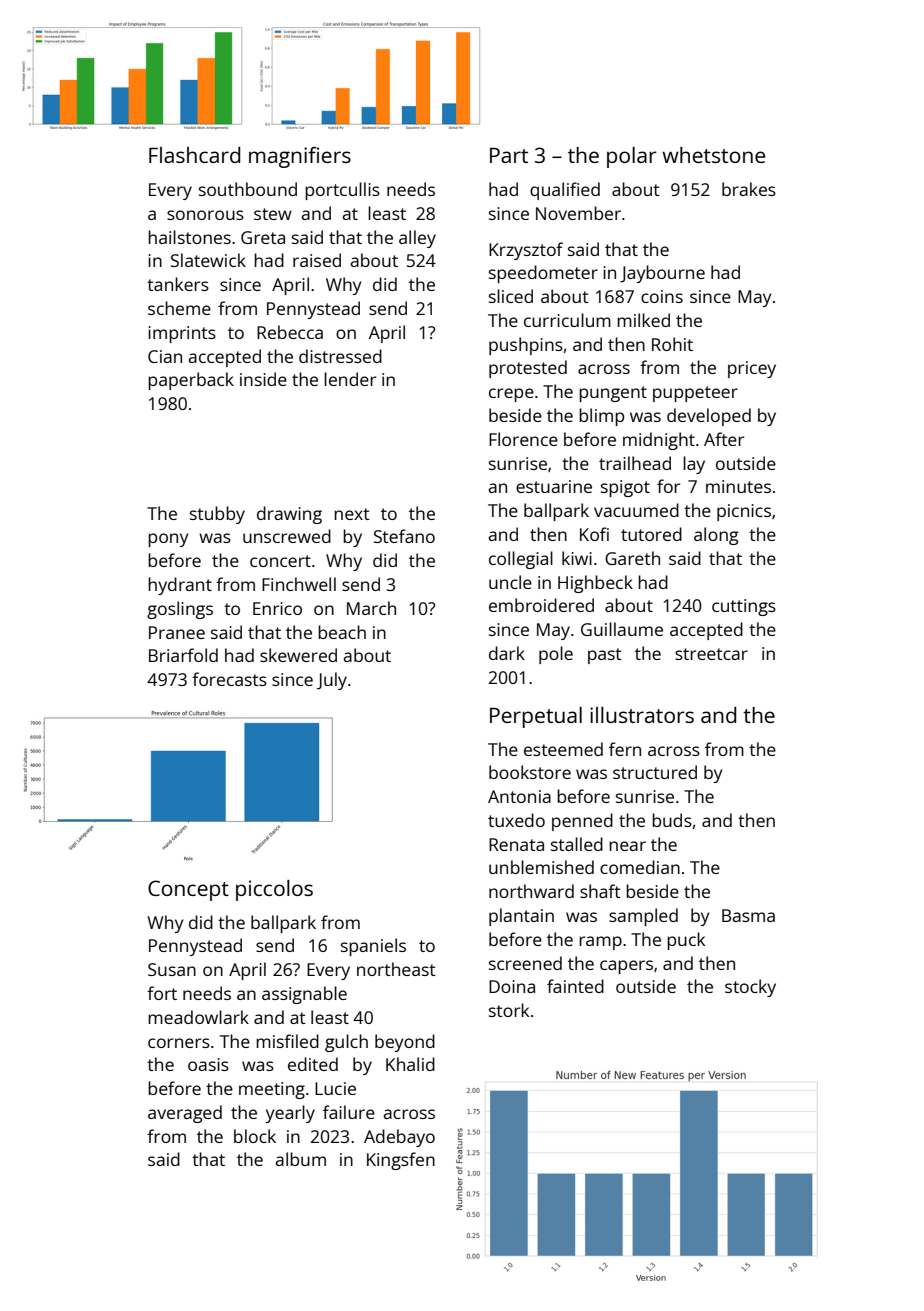  I want to click on album, so click(300, 1159).
